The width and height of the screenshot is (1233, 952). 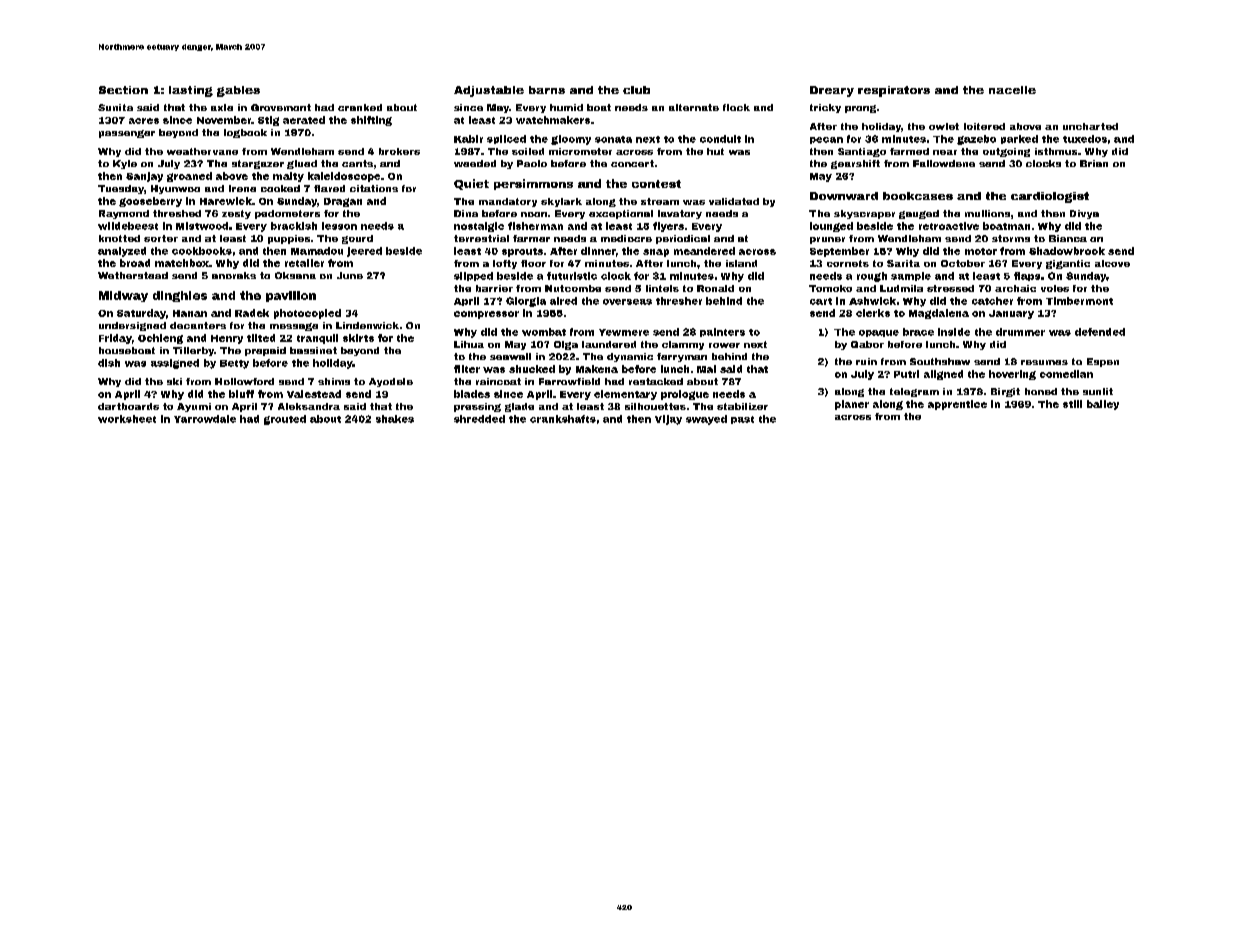 What do you see at coordinates (1094, 163) in the screenshot?
I see `Brian` at bounding box center [1094, 163].
